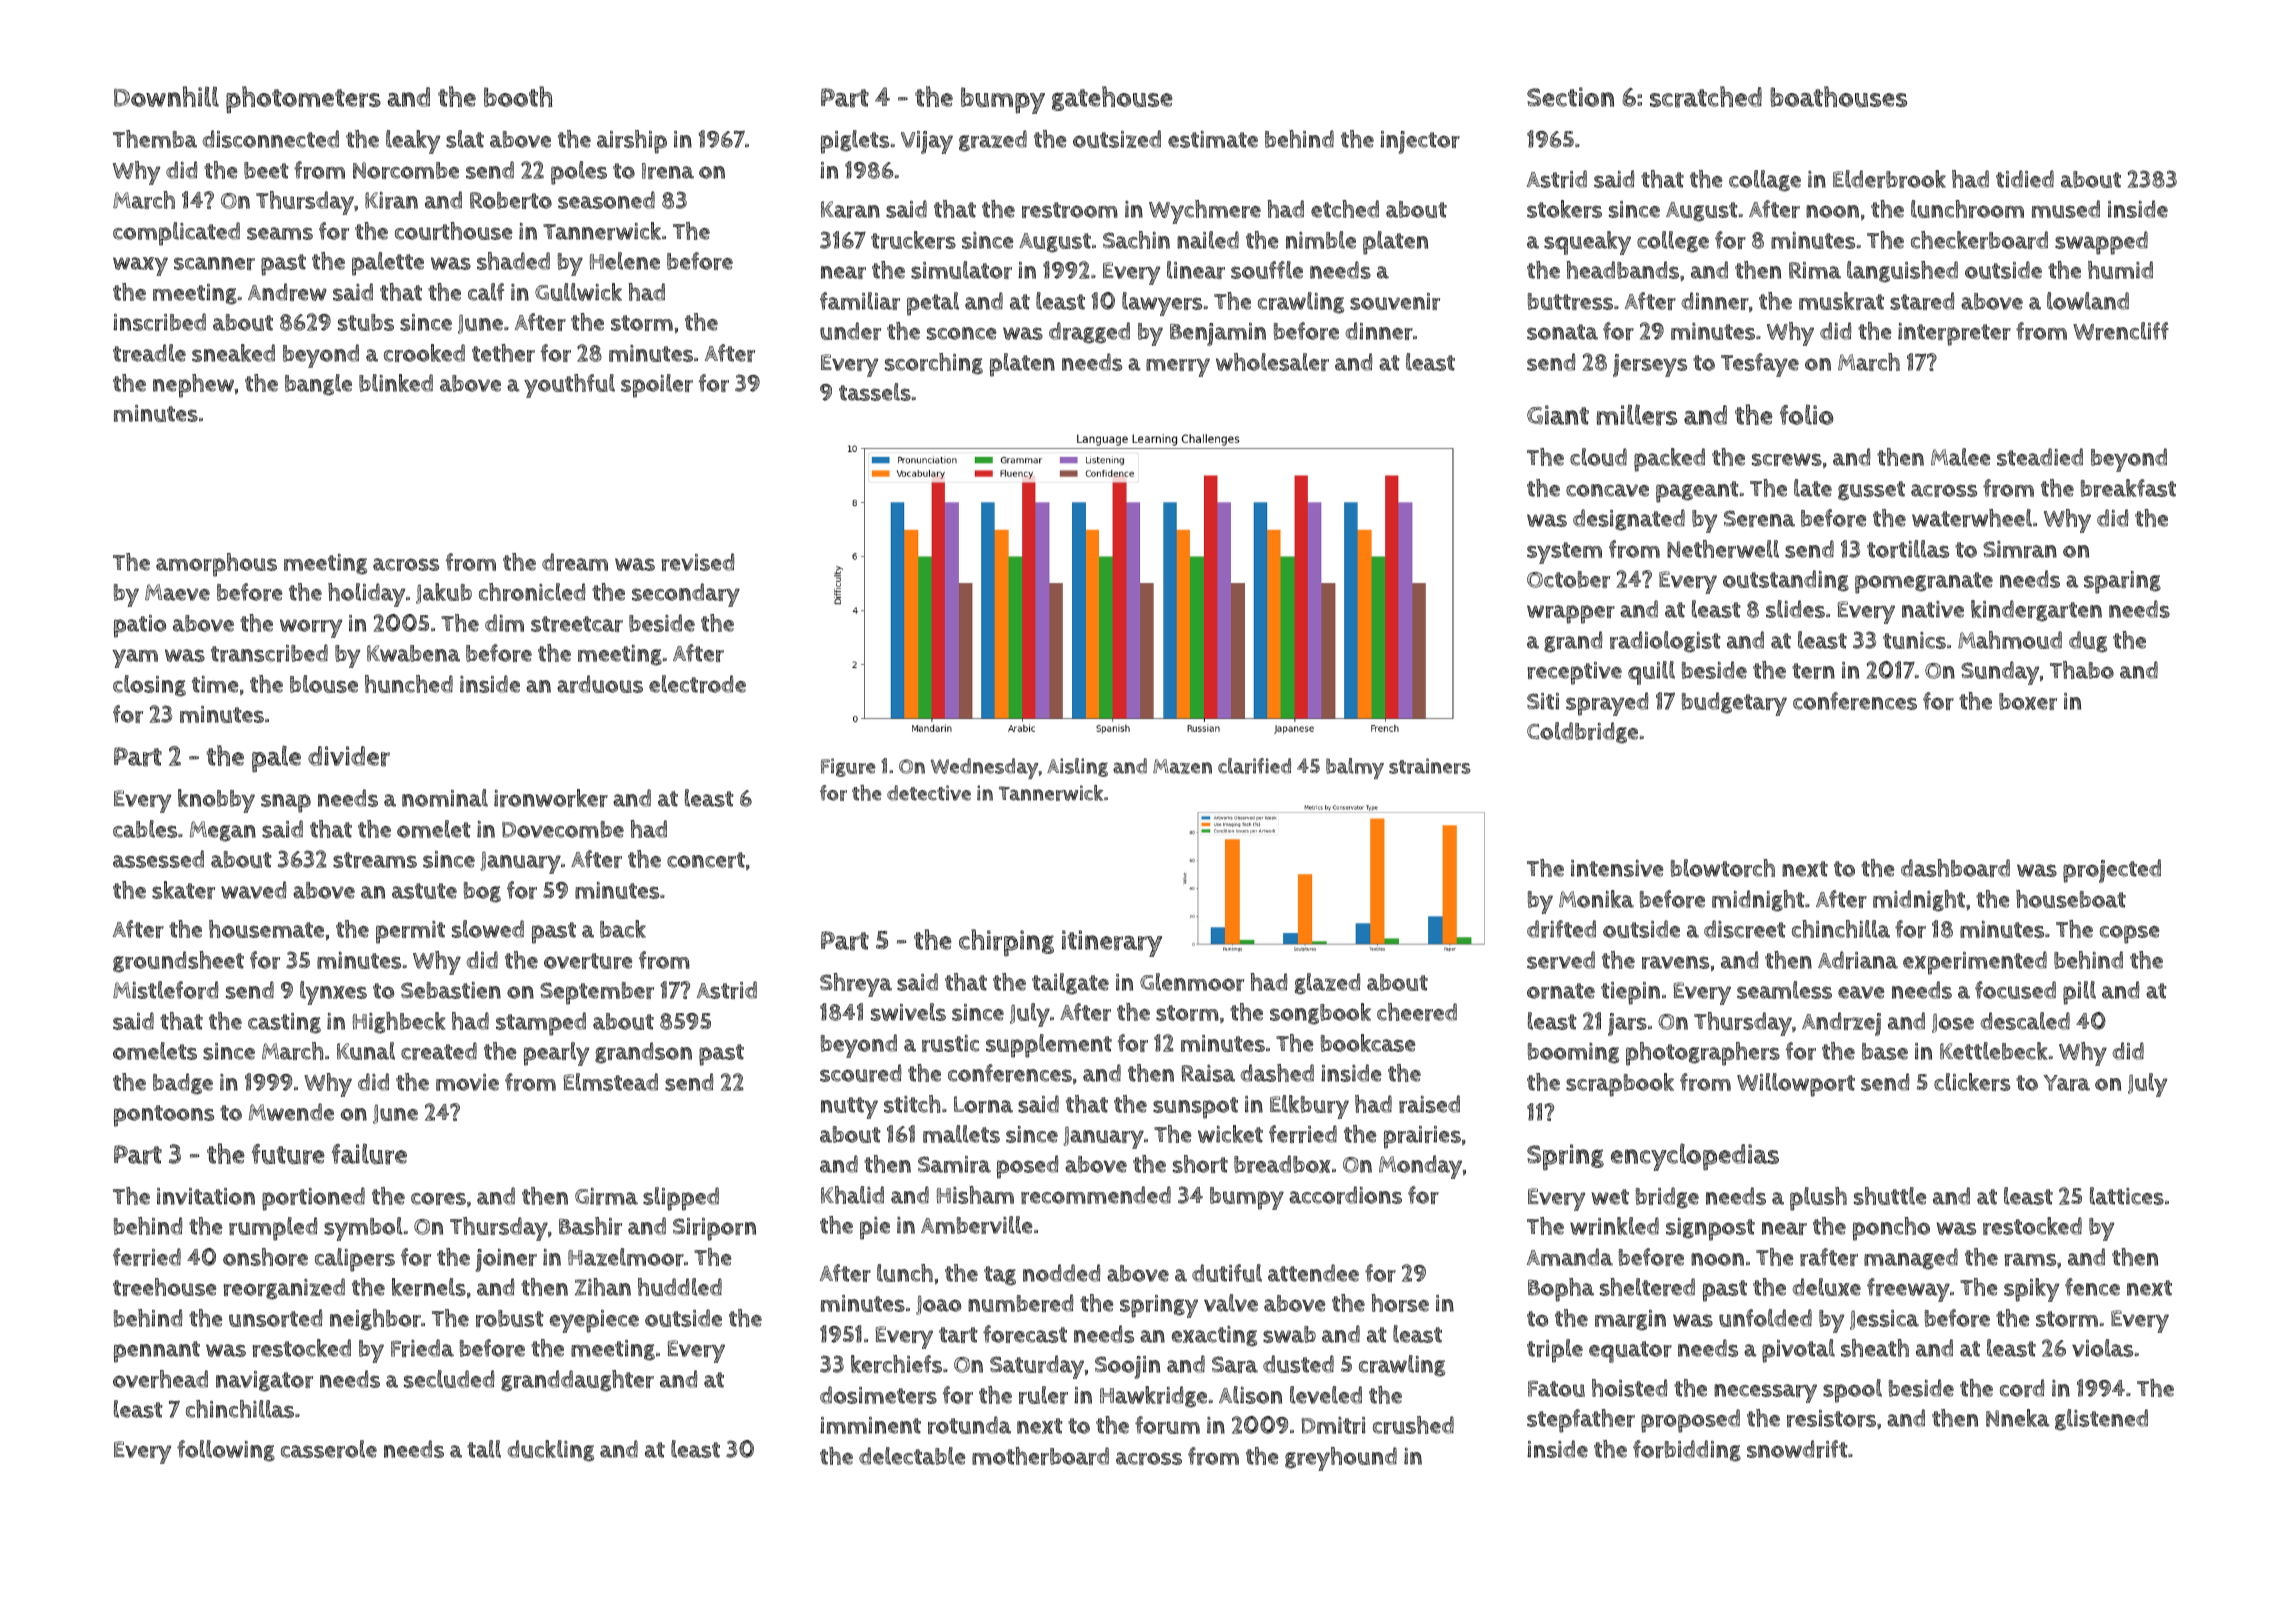  Describe the element at coordinates (577, 624) in the image. I see `streetcar` at that location.
